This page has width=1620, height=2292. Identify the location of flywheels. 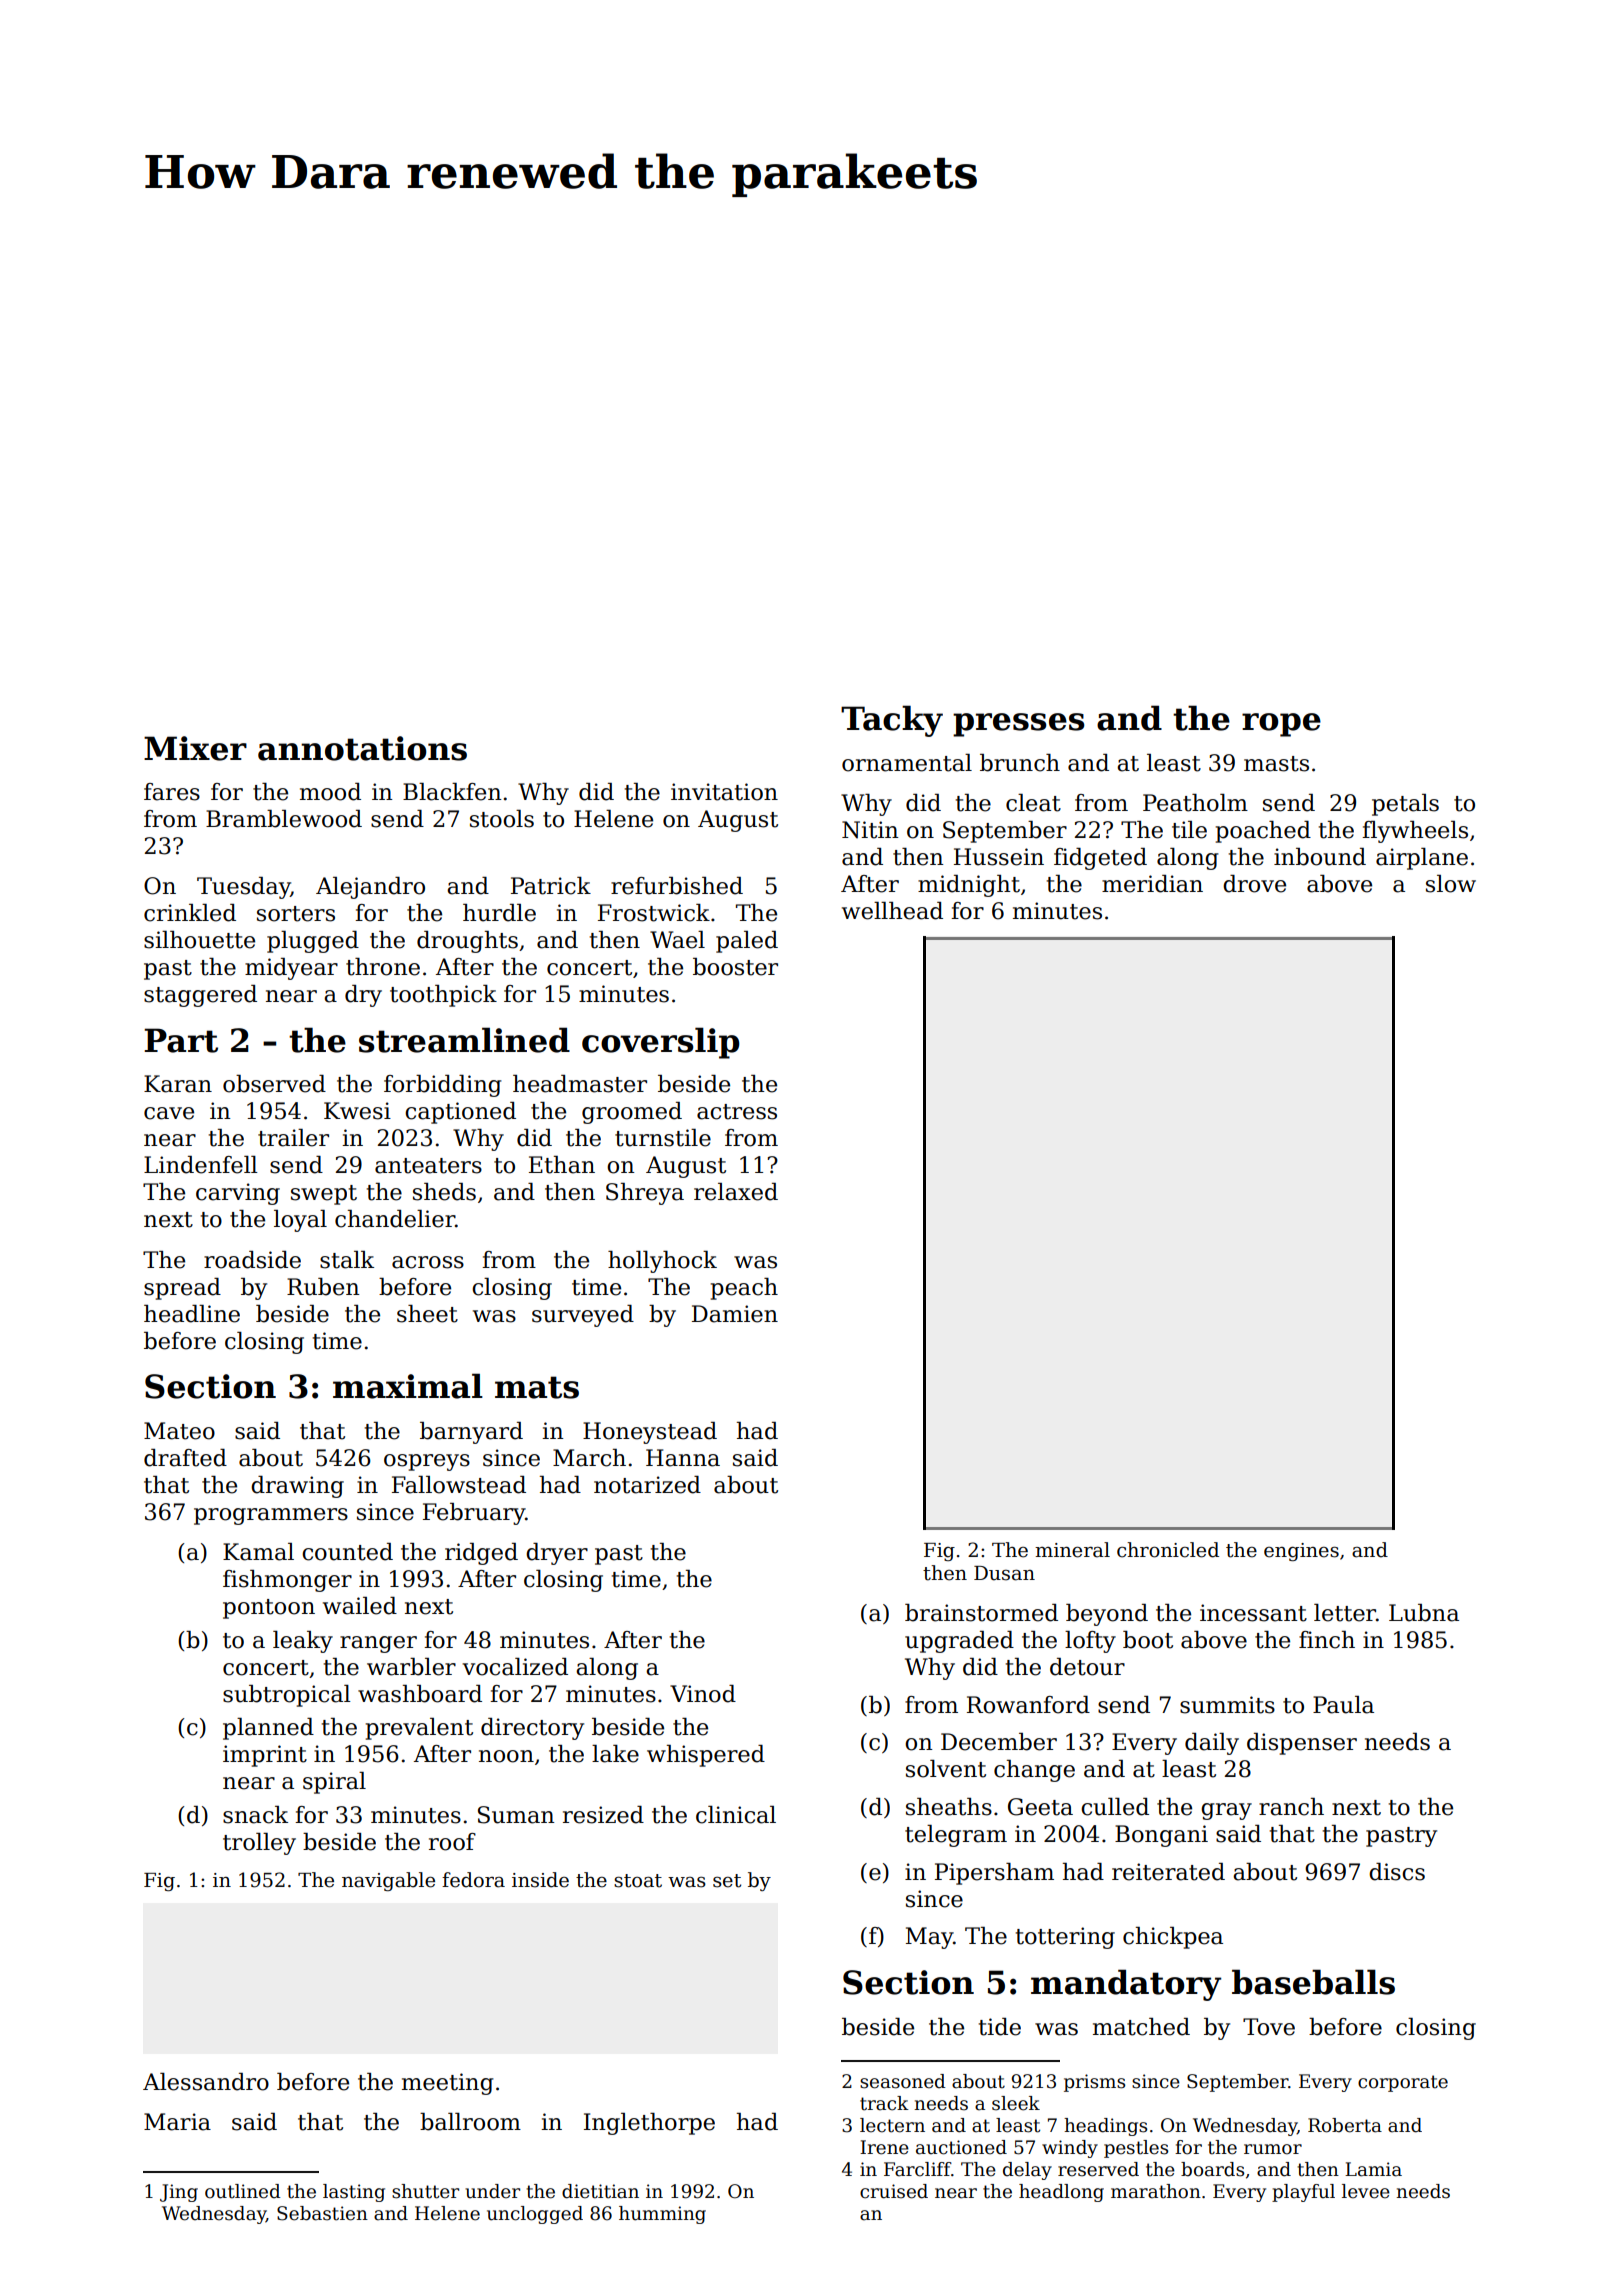
(1415, 832).
